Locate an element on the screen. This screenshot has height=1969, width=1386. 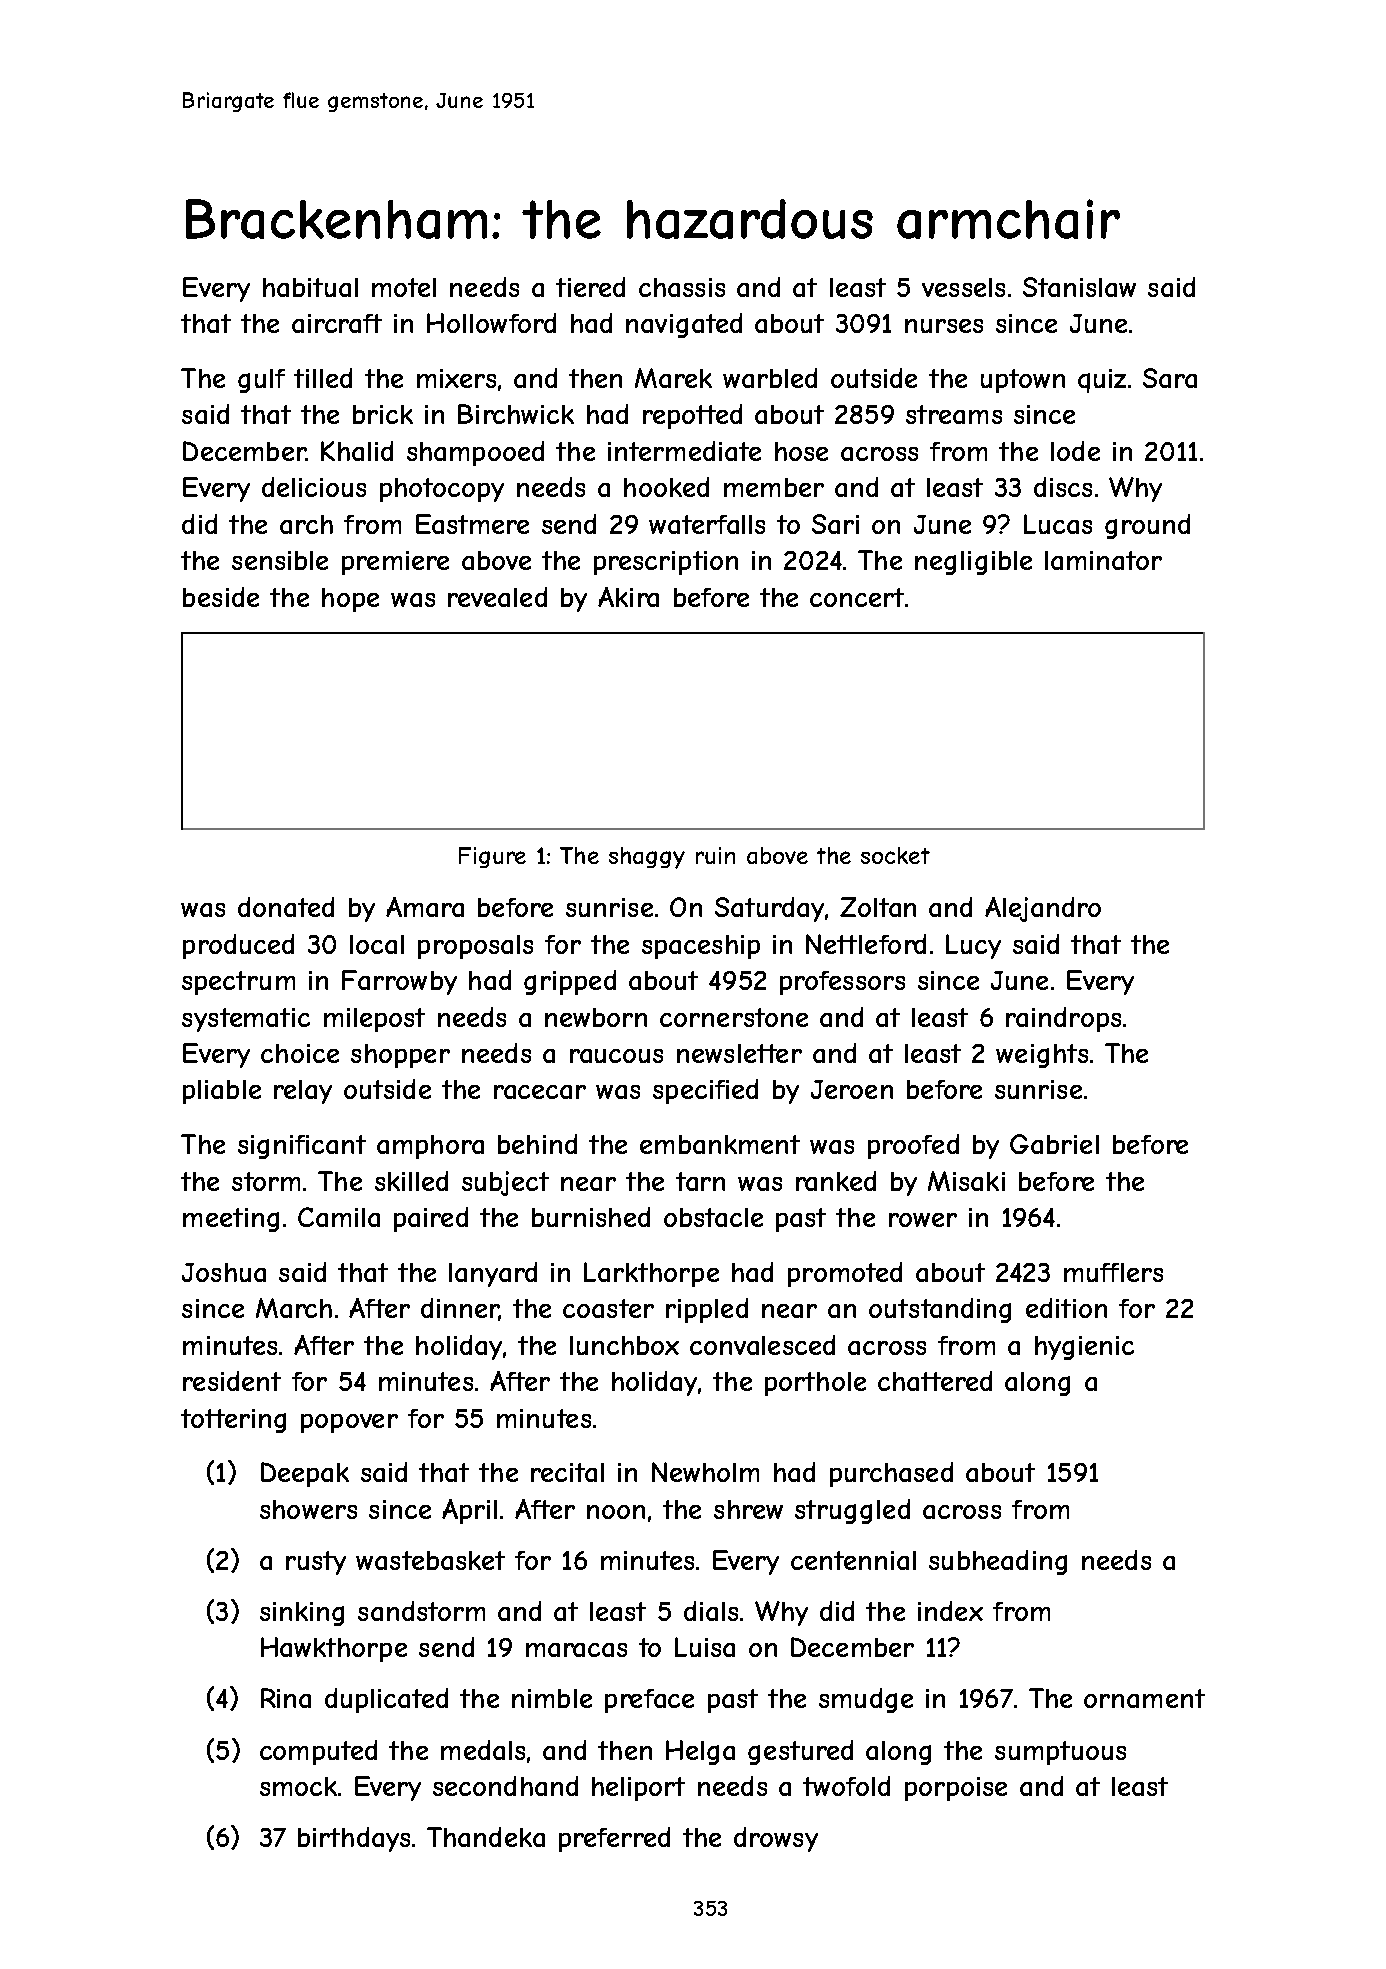
wastebasket is located at coordinates (430, 1560).
